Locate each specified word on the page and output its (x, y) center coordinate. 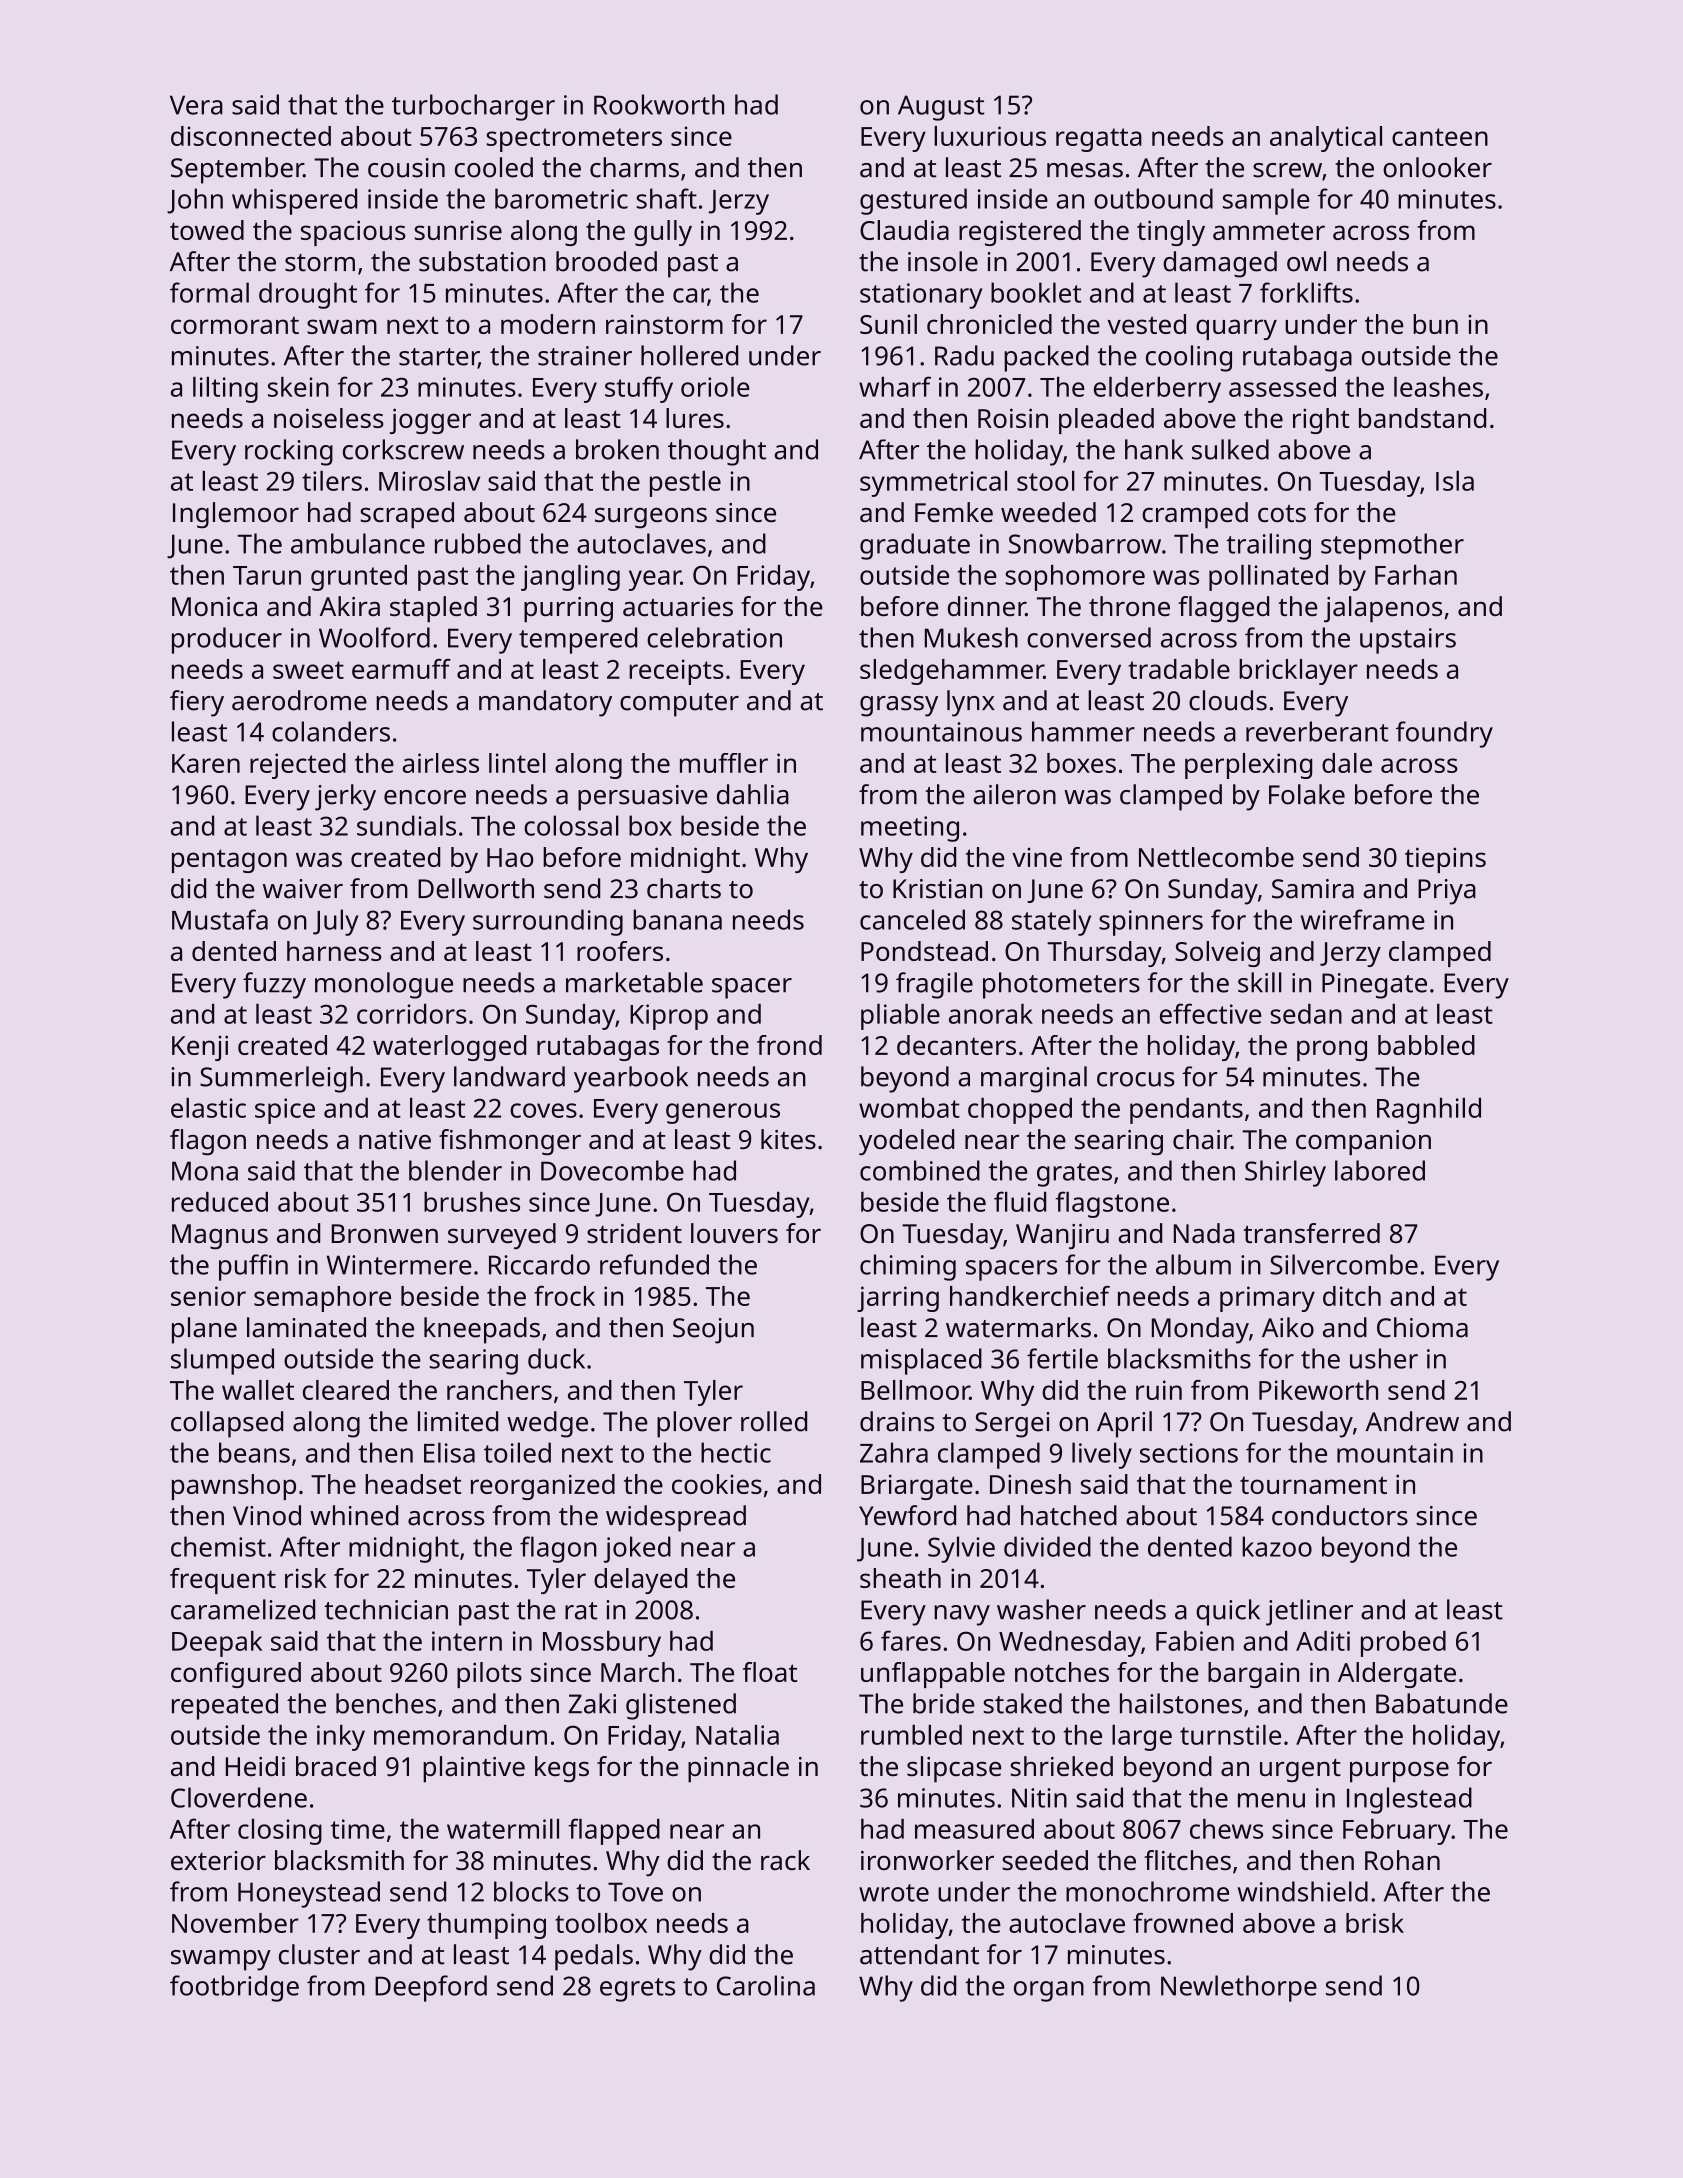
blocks (531, 1891)
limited (458, 1421)
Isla (1455, 481)
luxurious (990, 136)
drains (897, 1421)
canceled (912, 919)
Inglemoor (236, 515)
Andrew (1412, 1421)
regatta (1099, 140)
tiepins (1445, 860)
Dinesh (1030, 1484)
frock (564, 1296)
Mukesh (971, 637)
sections (1189, 1453)
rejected (298, 766)
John (195, 201)
